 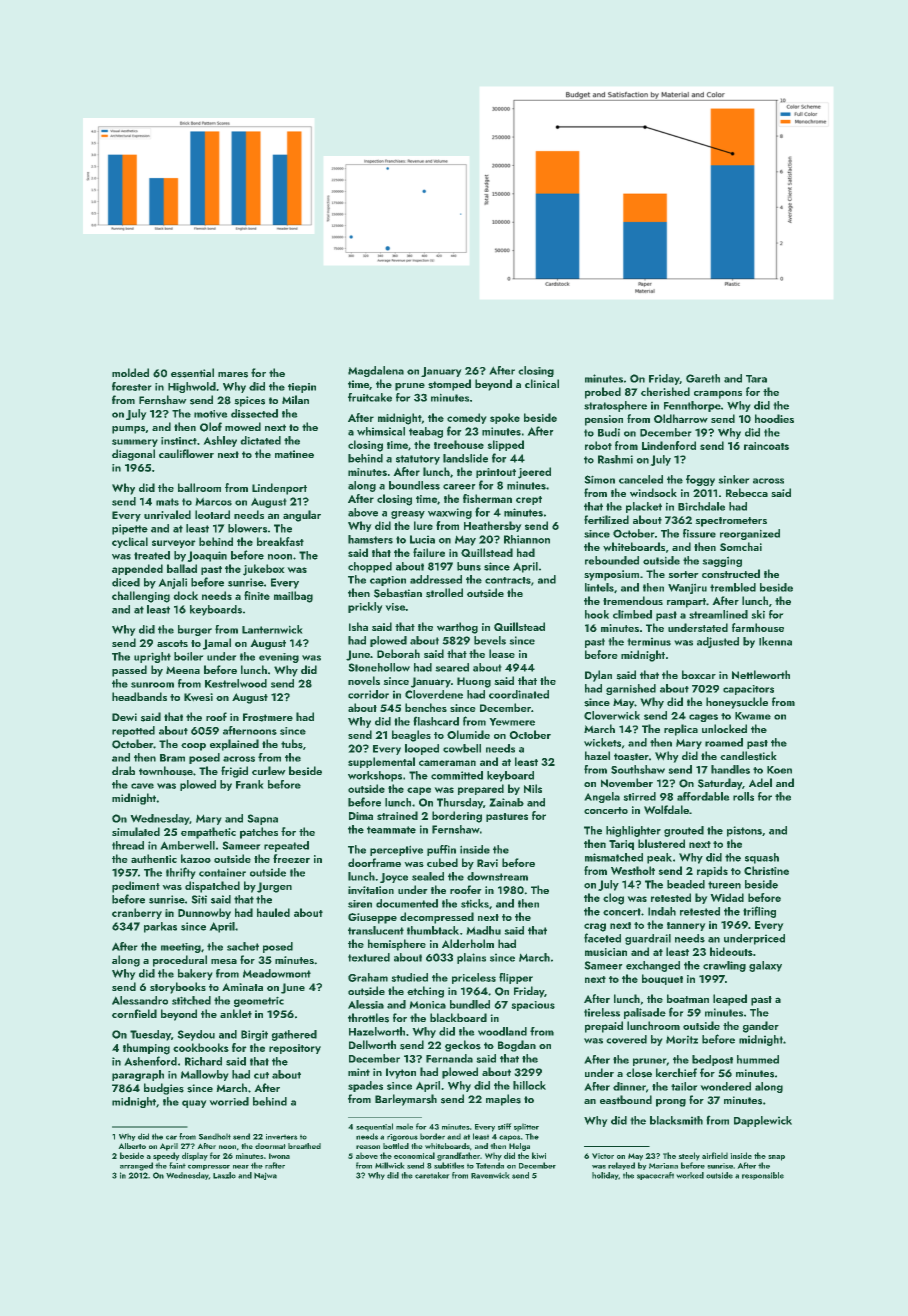 I want to click on galaxy, so click(x=765, y=966).
